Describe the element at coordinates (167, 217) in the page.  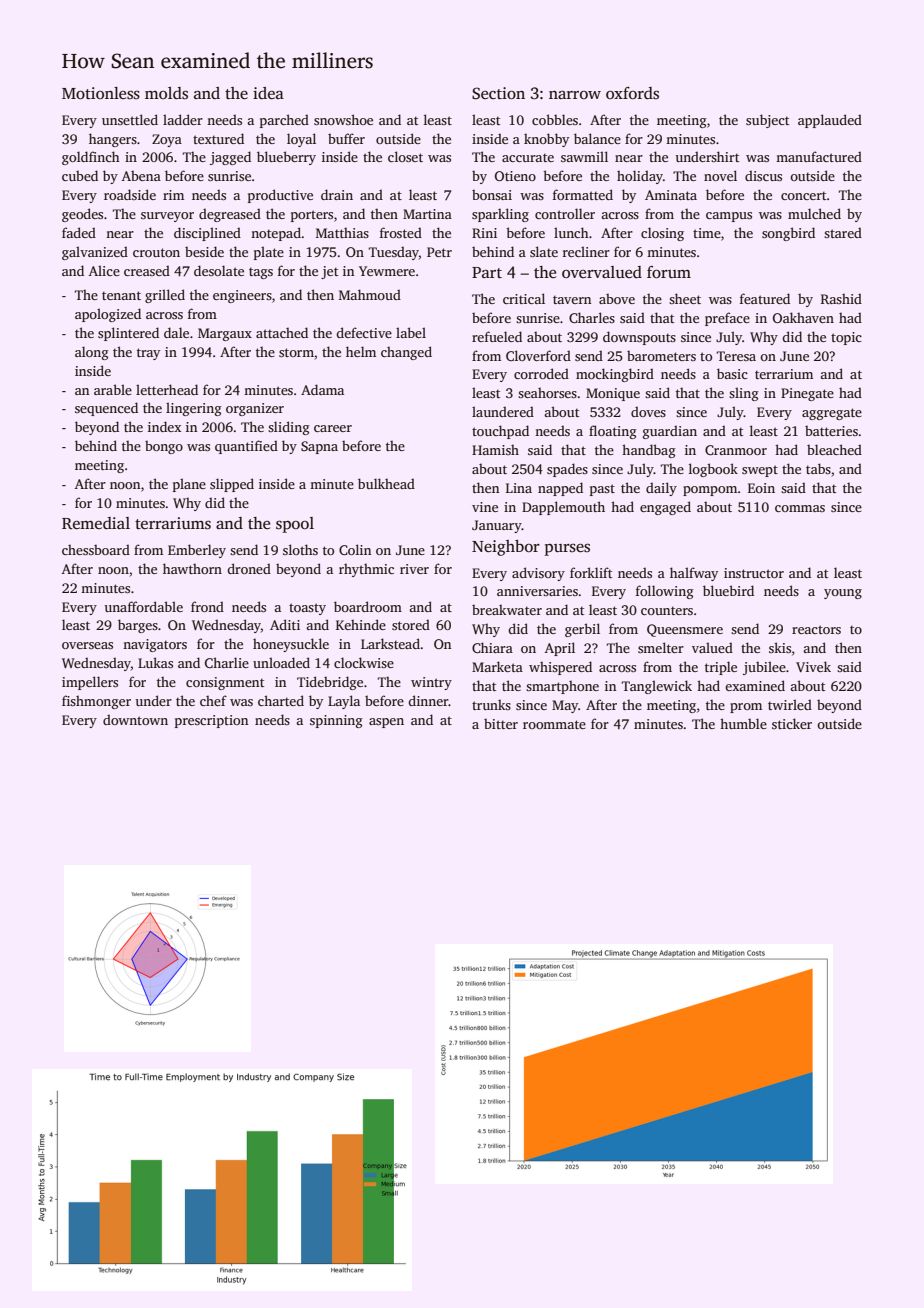
I see `surveyor` at that location.
